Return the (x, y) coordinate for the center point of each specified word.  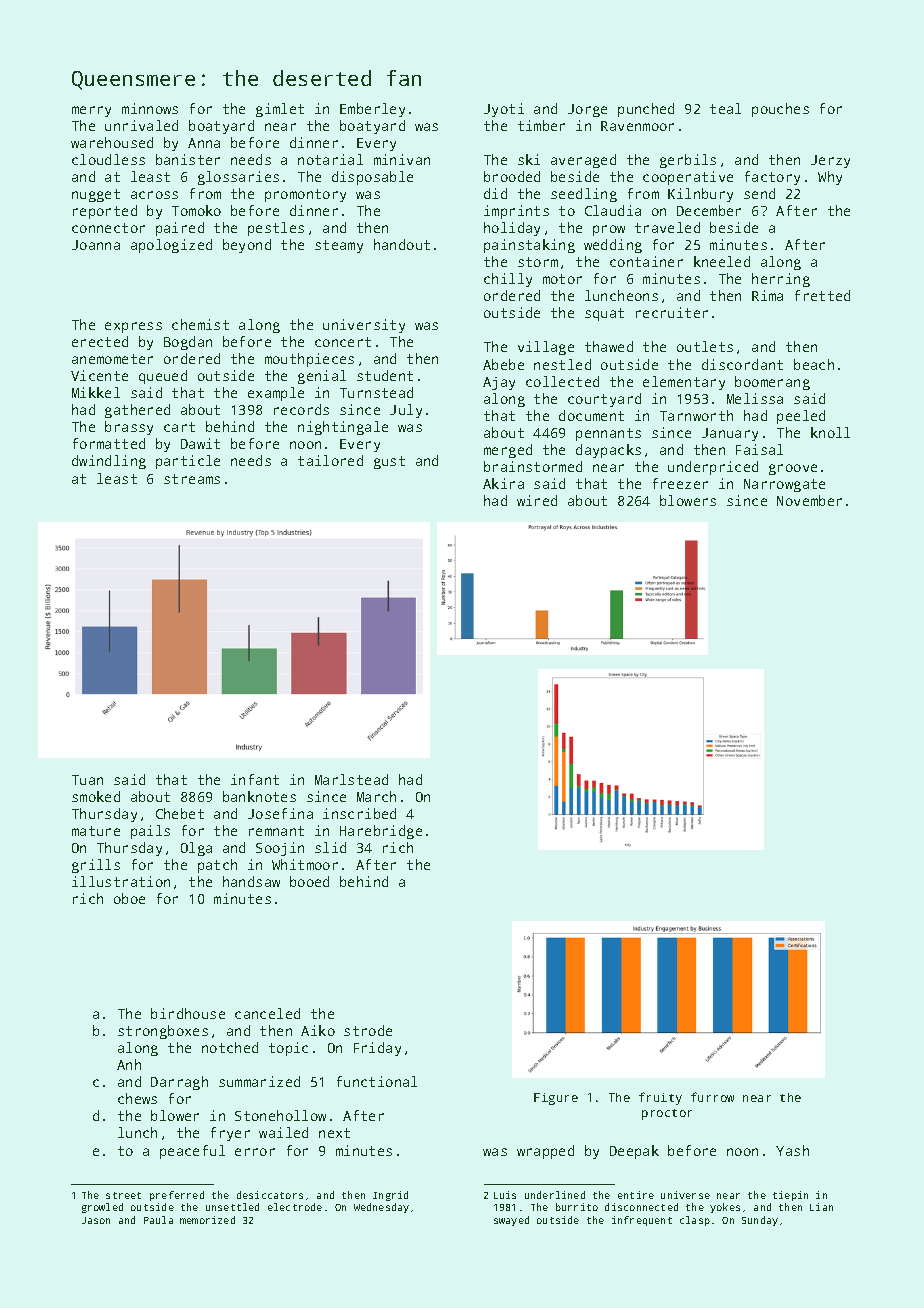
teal (725, 108)
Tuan (87, 780)
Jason (96, 1220)
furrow (712, 1097)
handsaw (251, 881)
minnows (150, 108)
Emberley (372, 110)
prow (609, 230)
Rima (767, 295)
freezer (680, 483)
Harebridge (381, 832)
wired (537, 500)
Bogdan (188, 343)
